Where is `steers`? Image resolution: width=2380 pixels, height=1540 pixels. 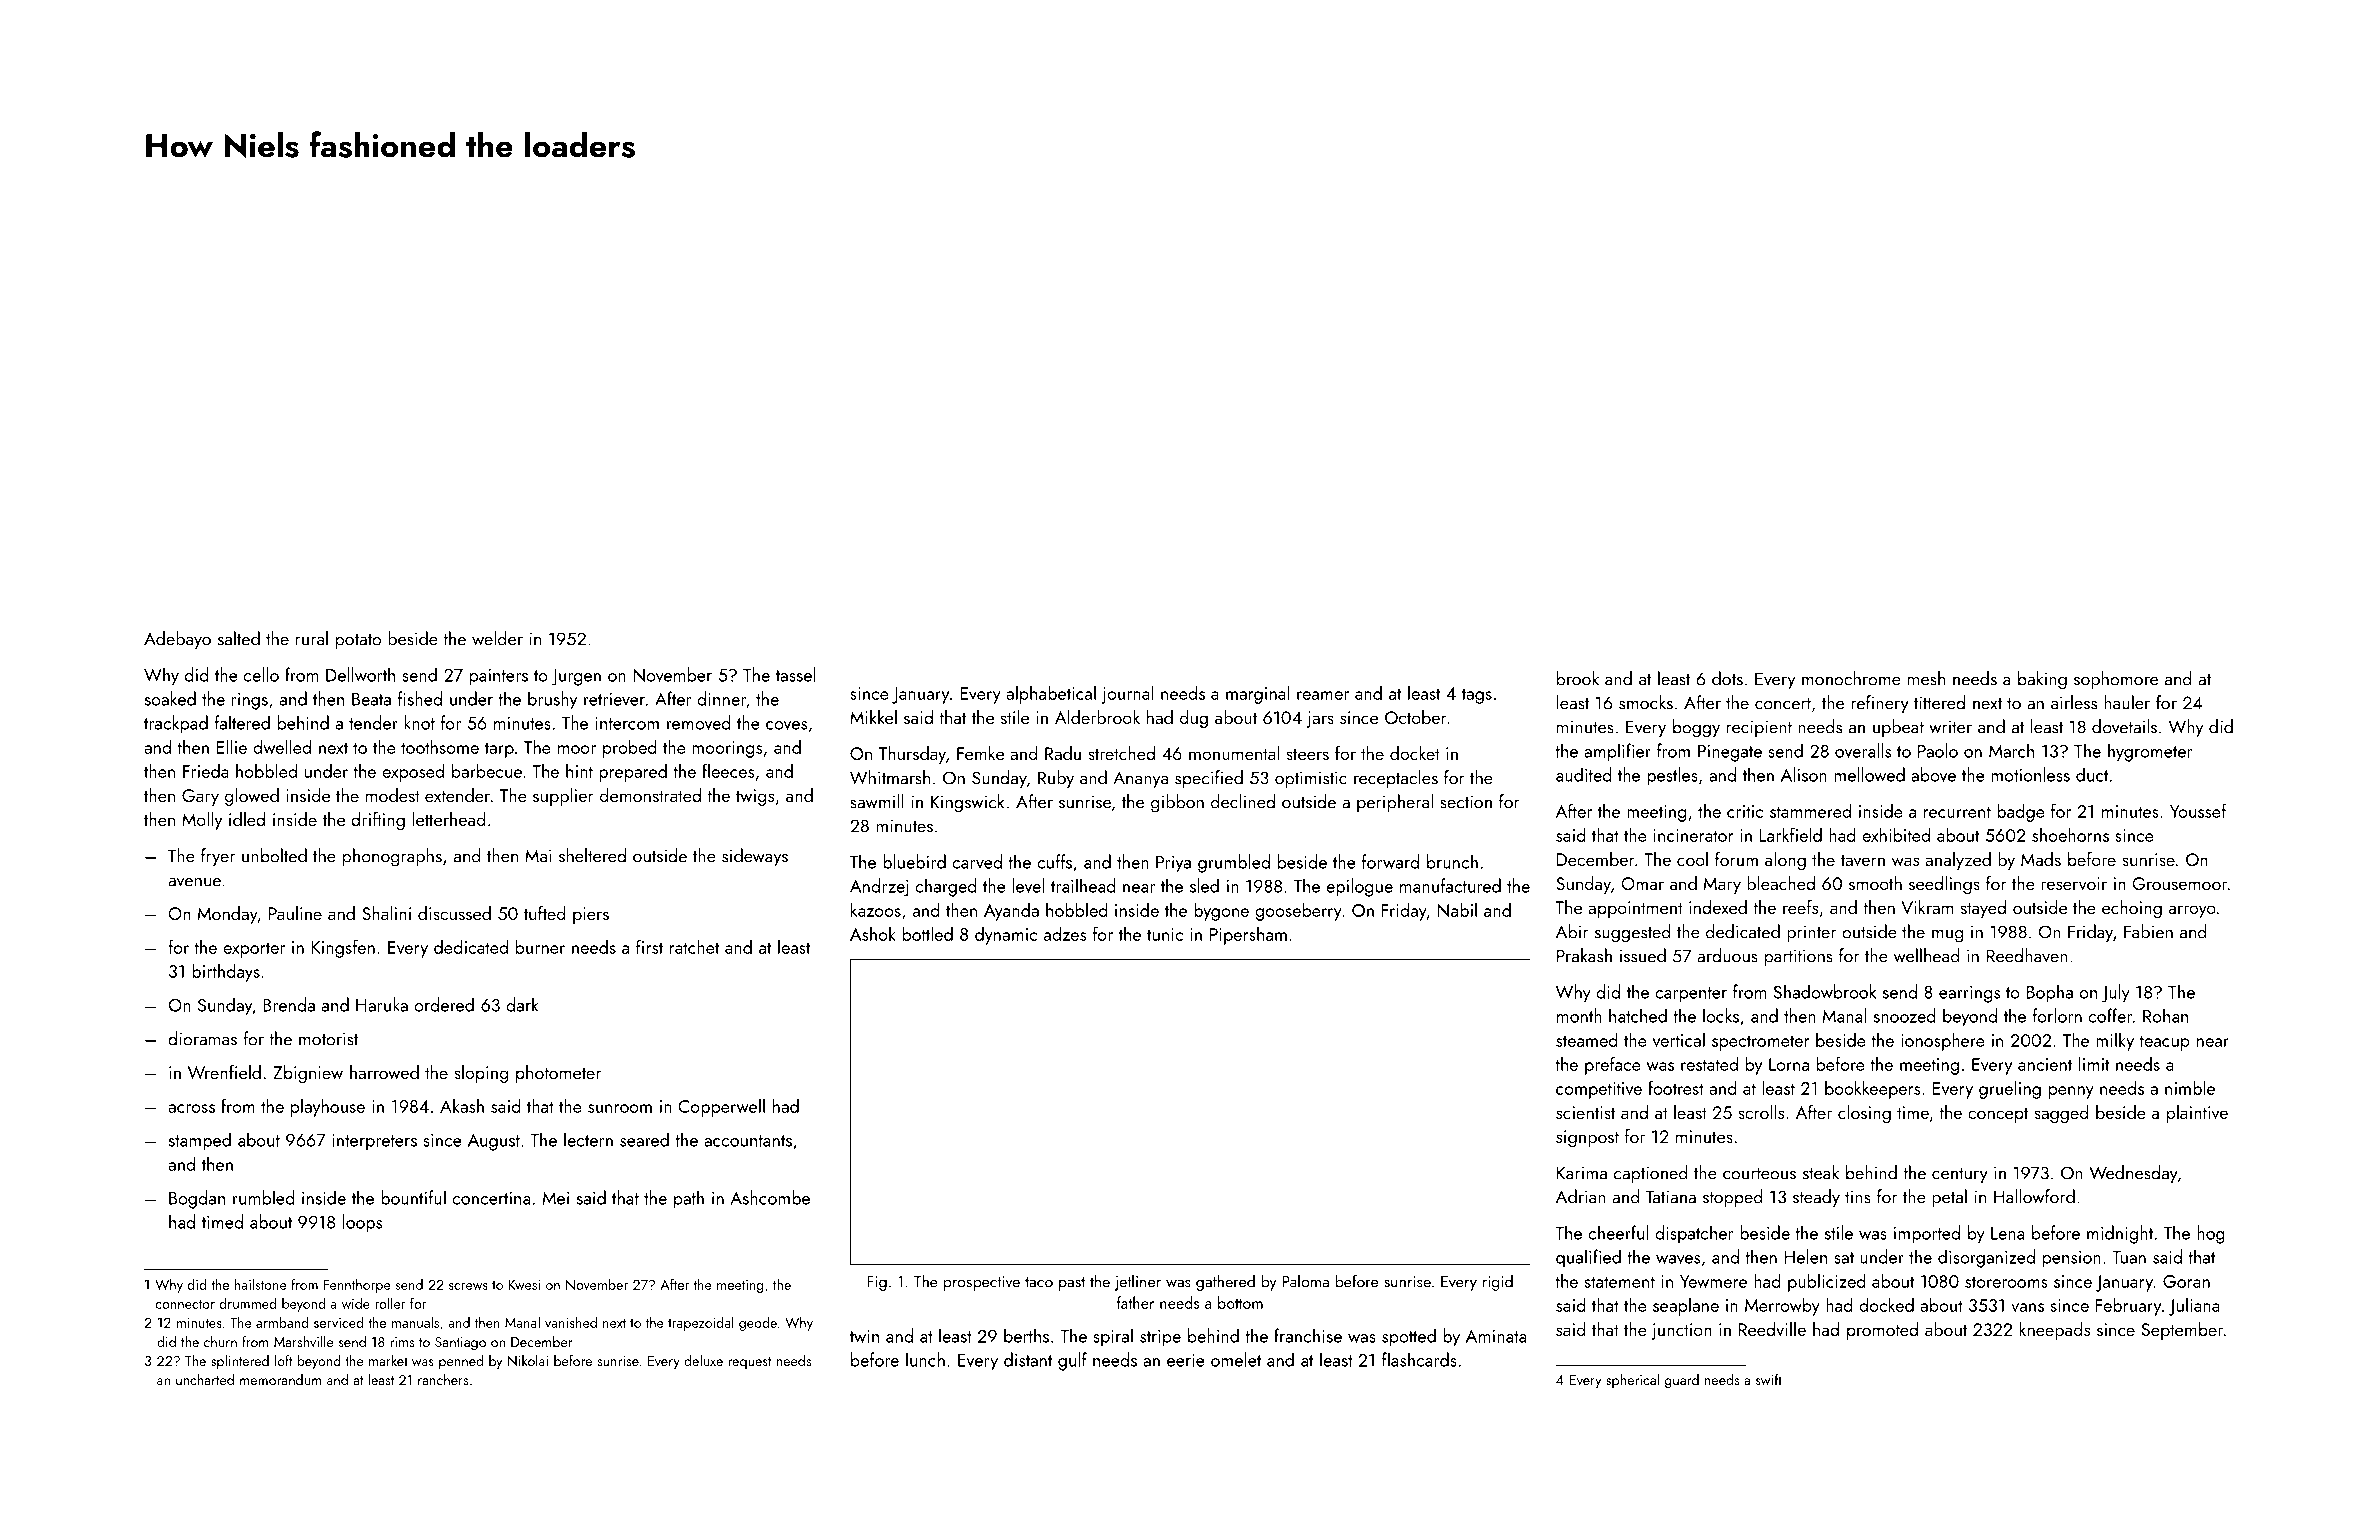 steers is located at coordinates (1307, 754).
